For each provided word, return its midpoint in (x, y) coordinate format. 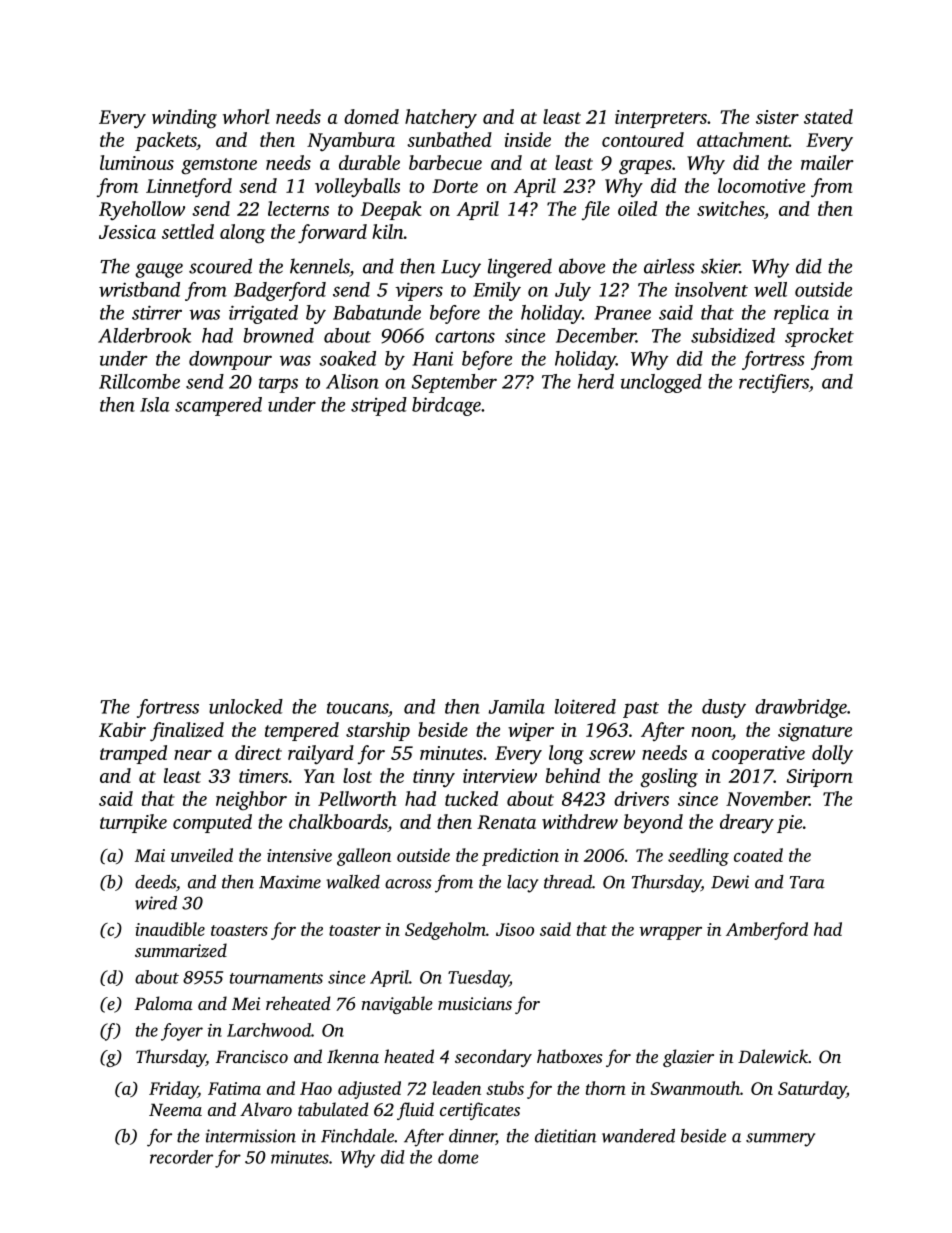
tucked (471, 798)
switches (730, 208)
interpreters (661, 119)
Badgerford (280, 291)
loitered (585, 706)
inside (528, 139)
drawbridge (801, 708)
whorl (246, 116)
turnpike (133, 823)
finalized (187, 731)
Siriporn (820, 778)
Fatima (234, 1088)
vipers (419, 291)
